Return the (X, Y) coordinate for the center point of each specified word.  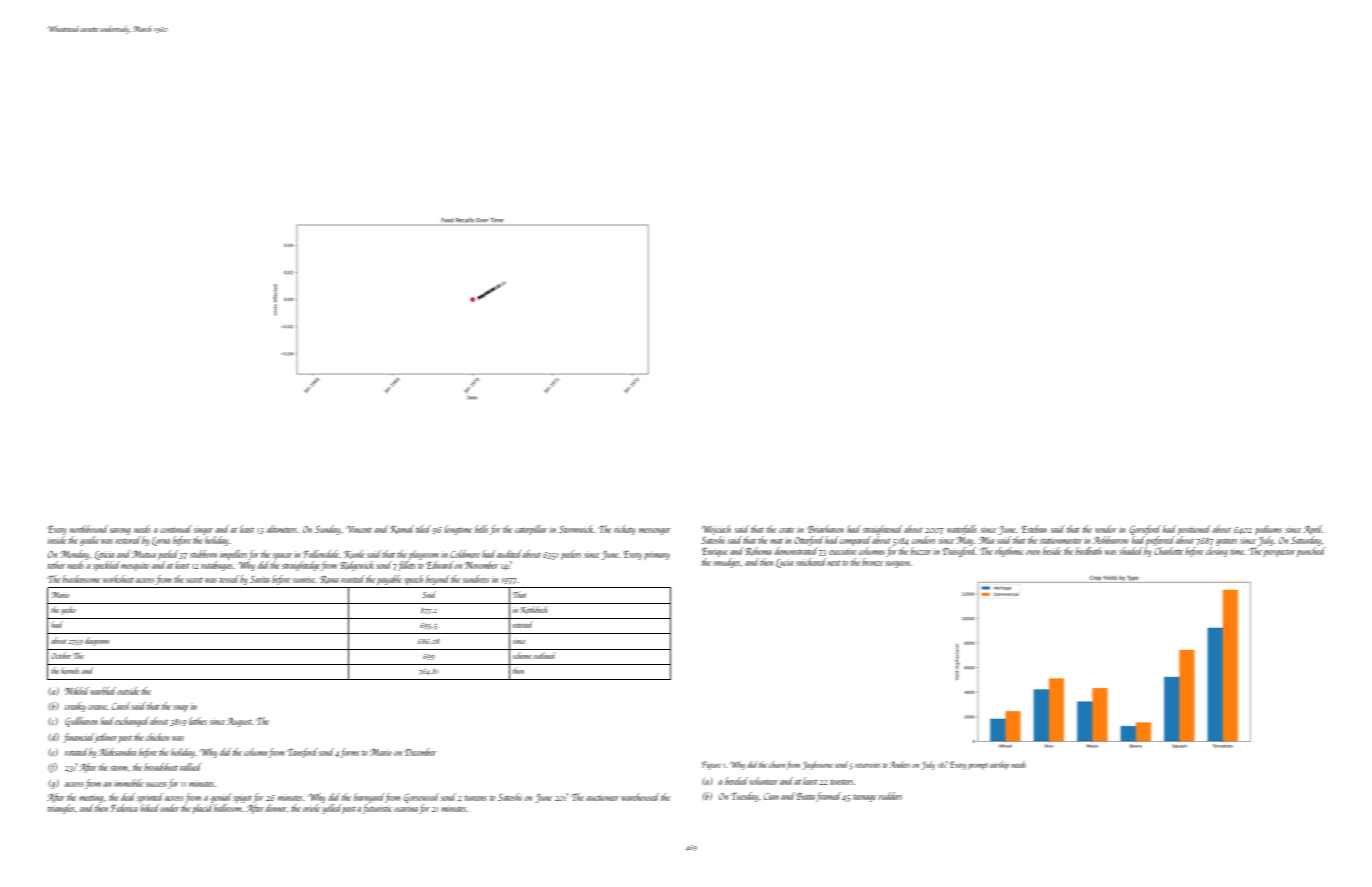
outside (128, 691)
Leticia (104, 555)
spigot (242, 798)
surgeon (898, 564)
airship (999, 765)
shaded (1131, 551)
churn (777, 764)
